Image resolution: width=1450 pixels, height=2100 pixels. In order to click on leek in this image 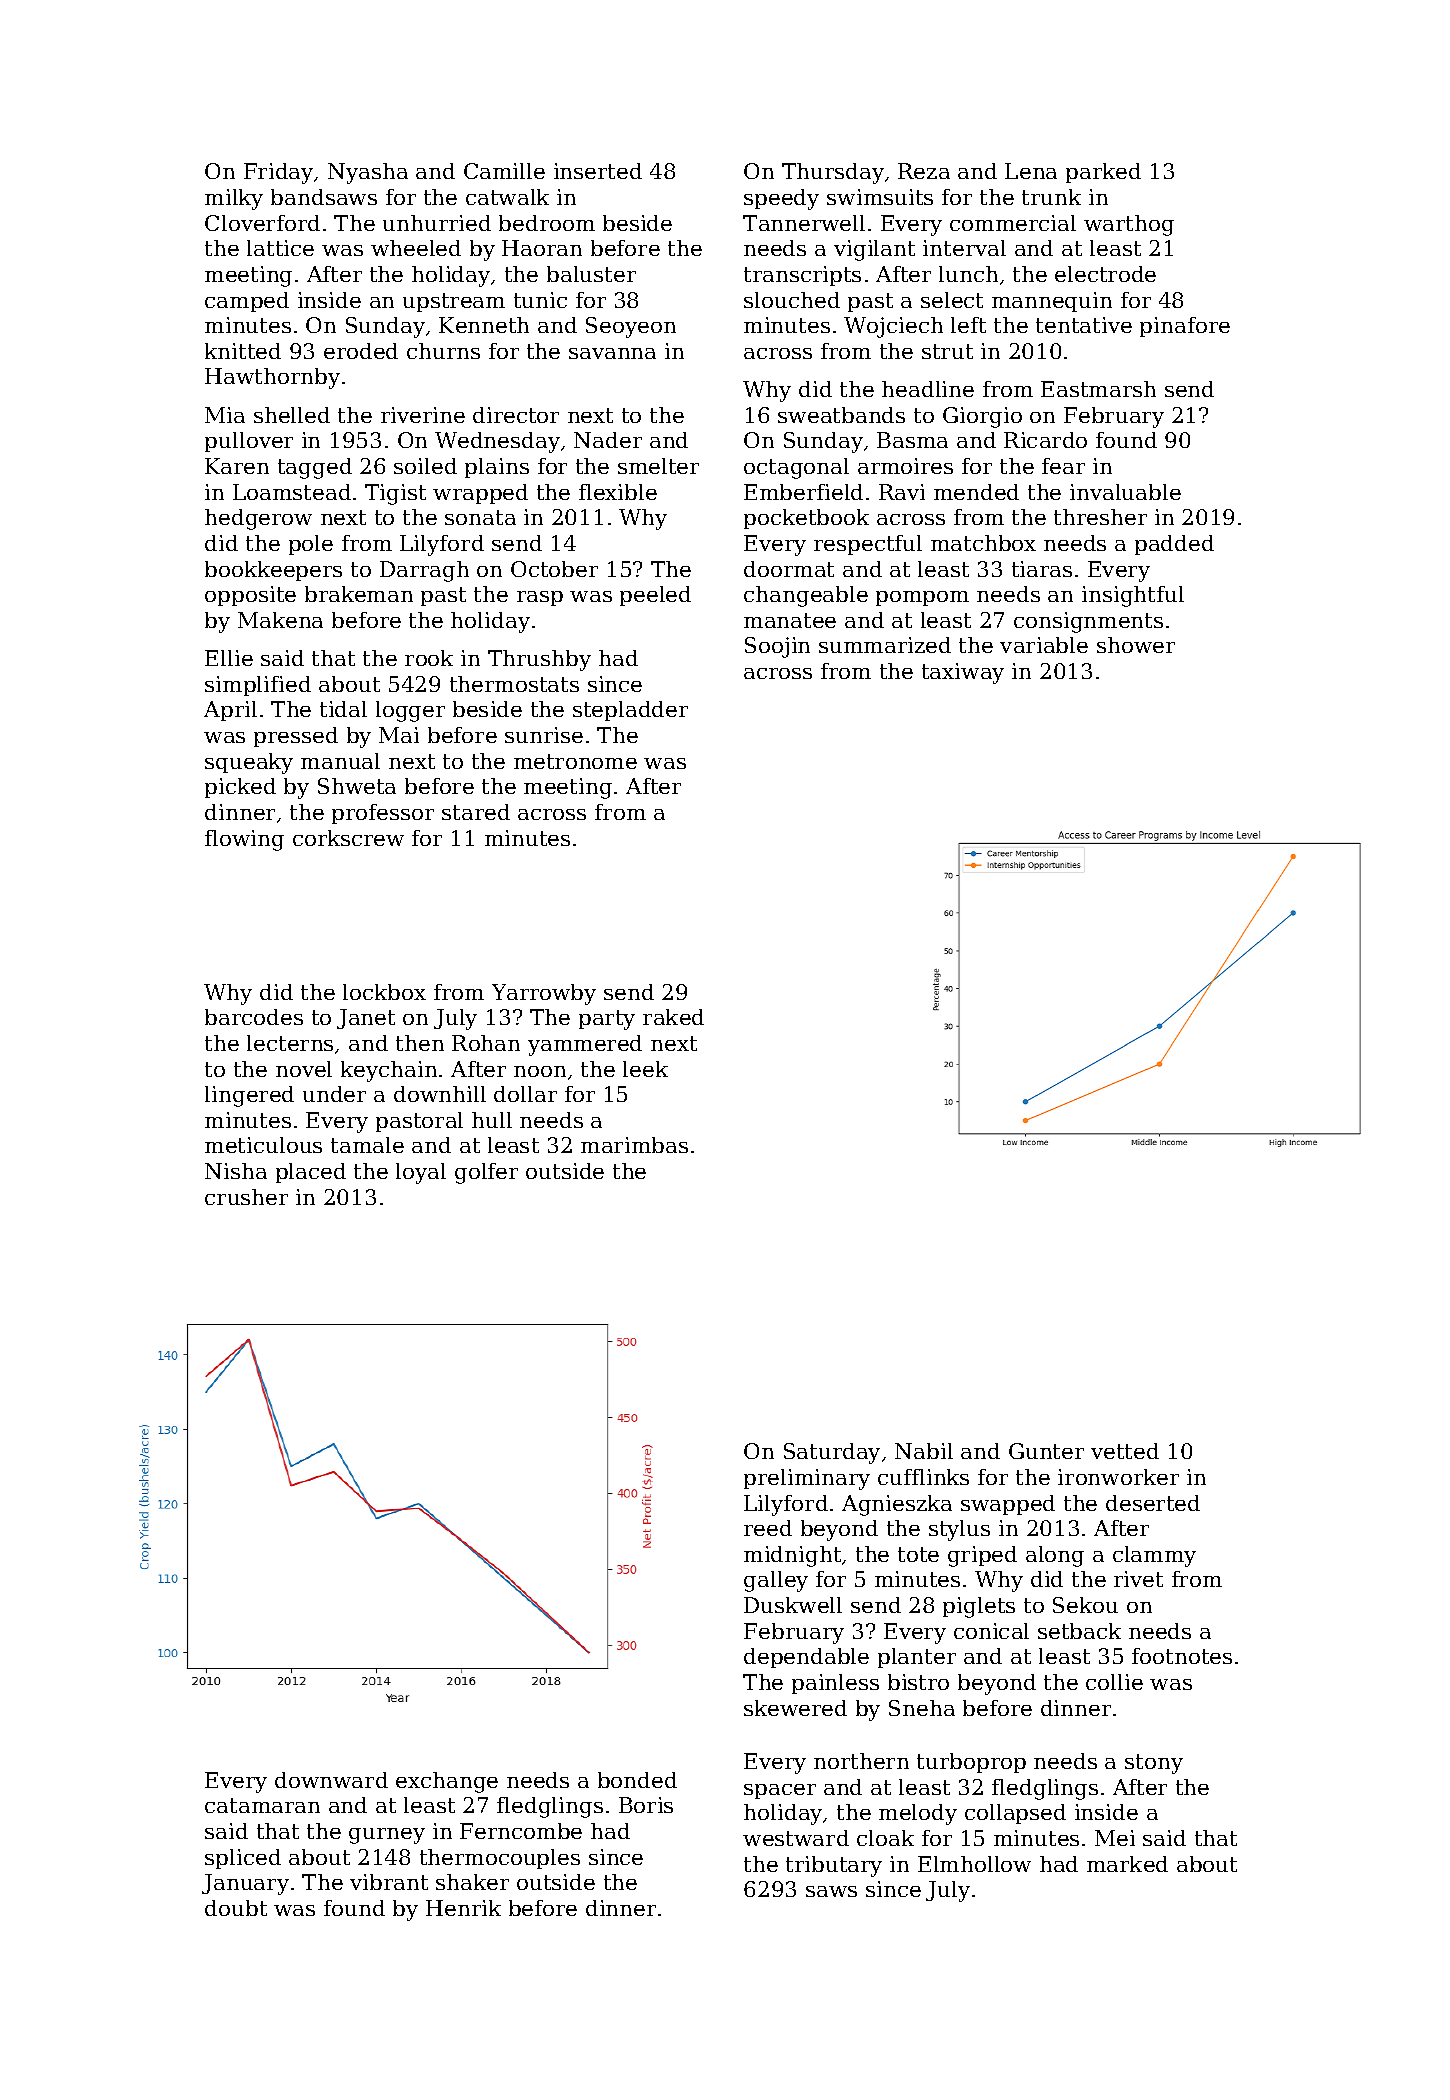, I will do `click(645, 1069)`.
